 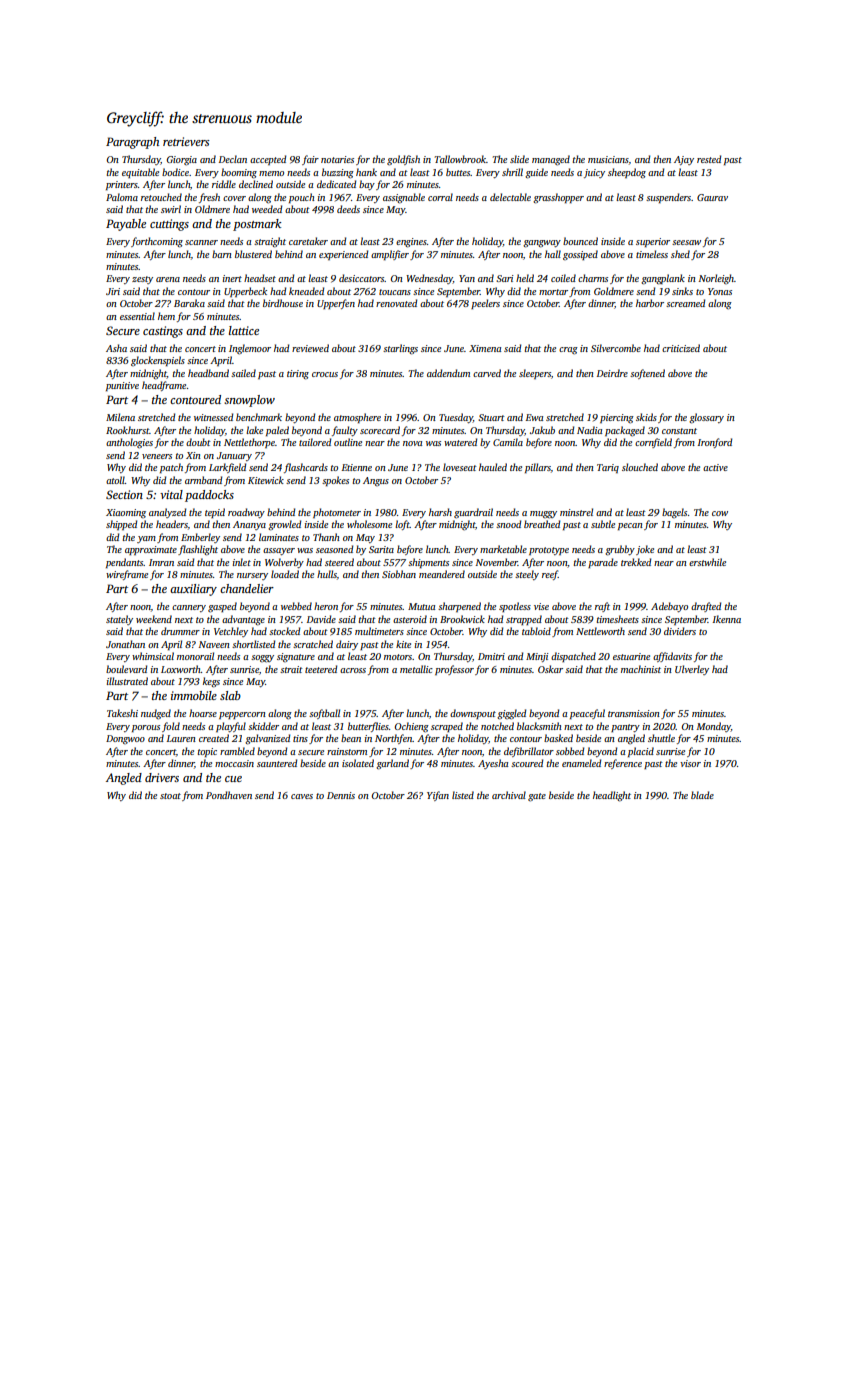 What do you see at coordinates (186, 141) in the image?
I see `retrievers` at bounding box center [186, 141].
